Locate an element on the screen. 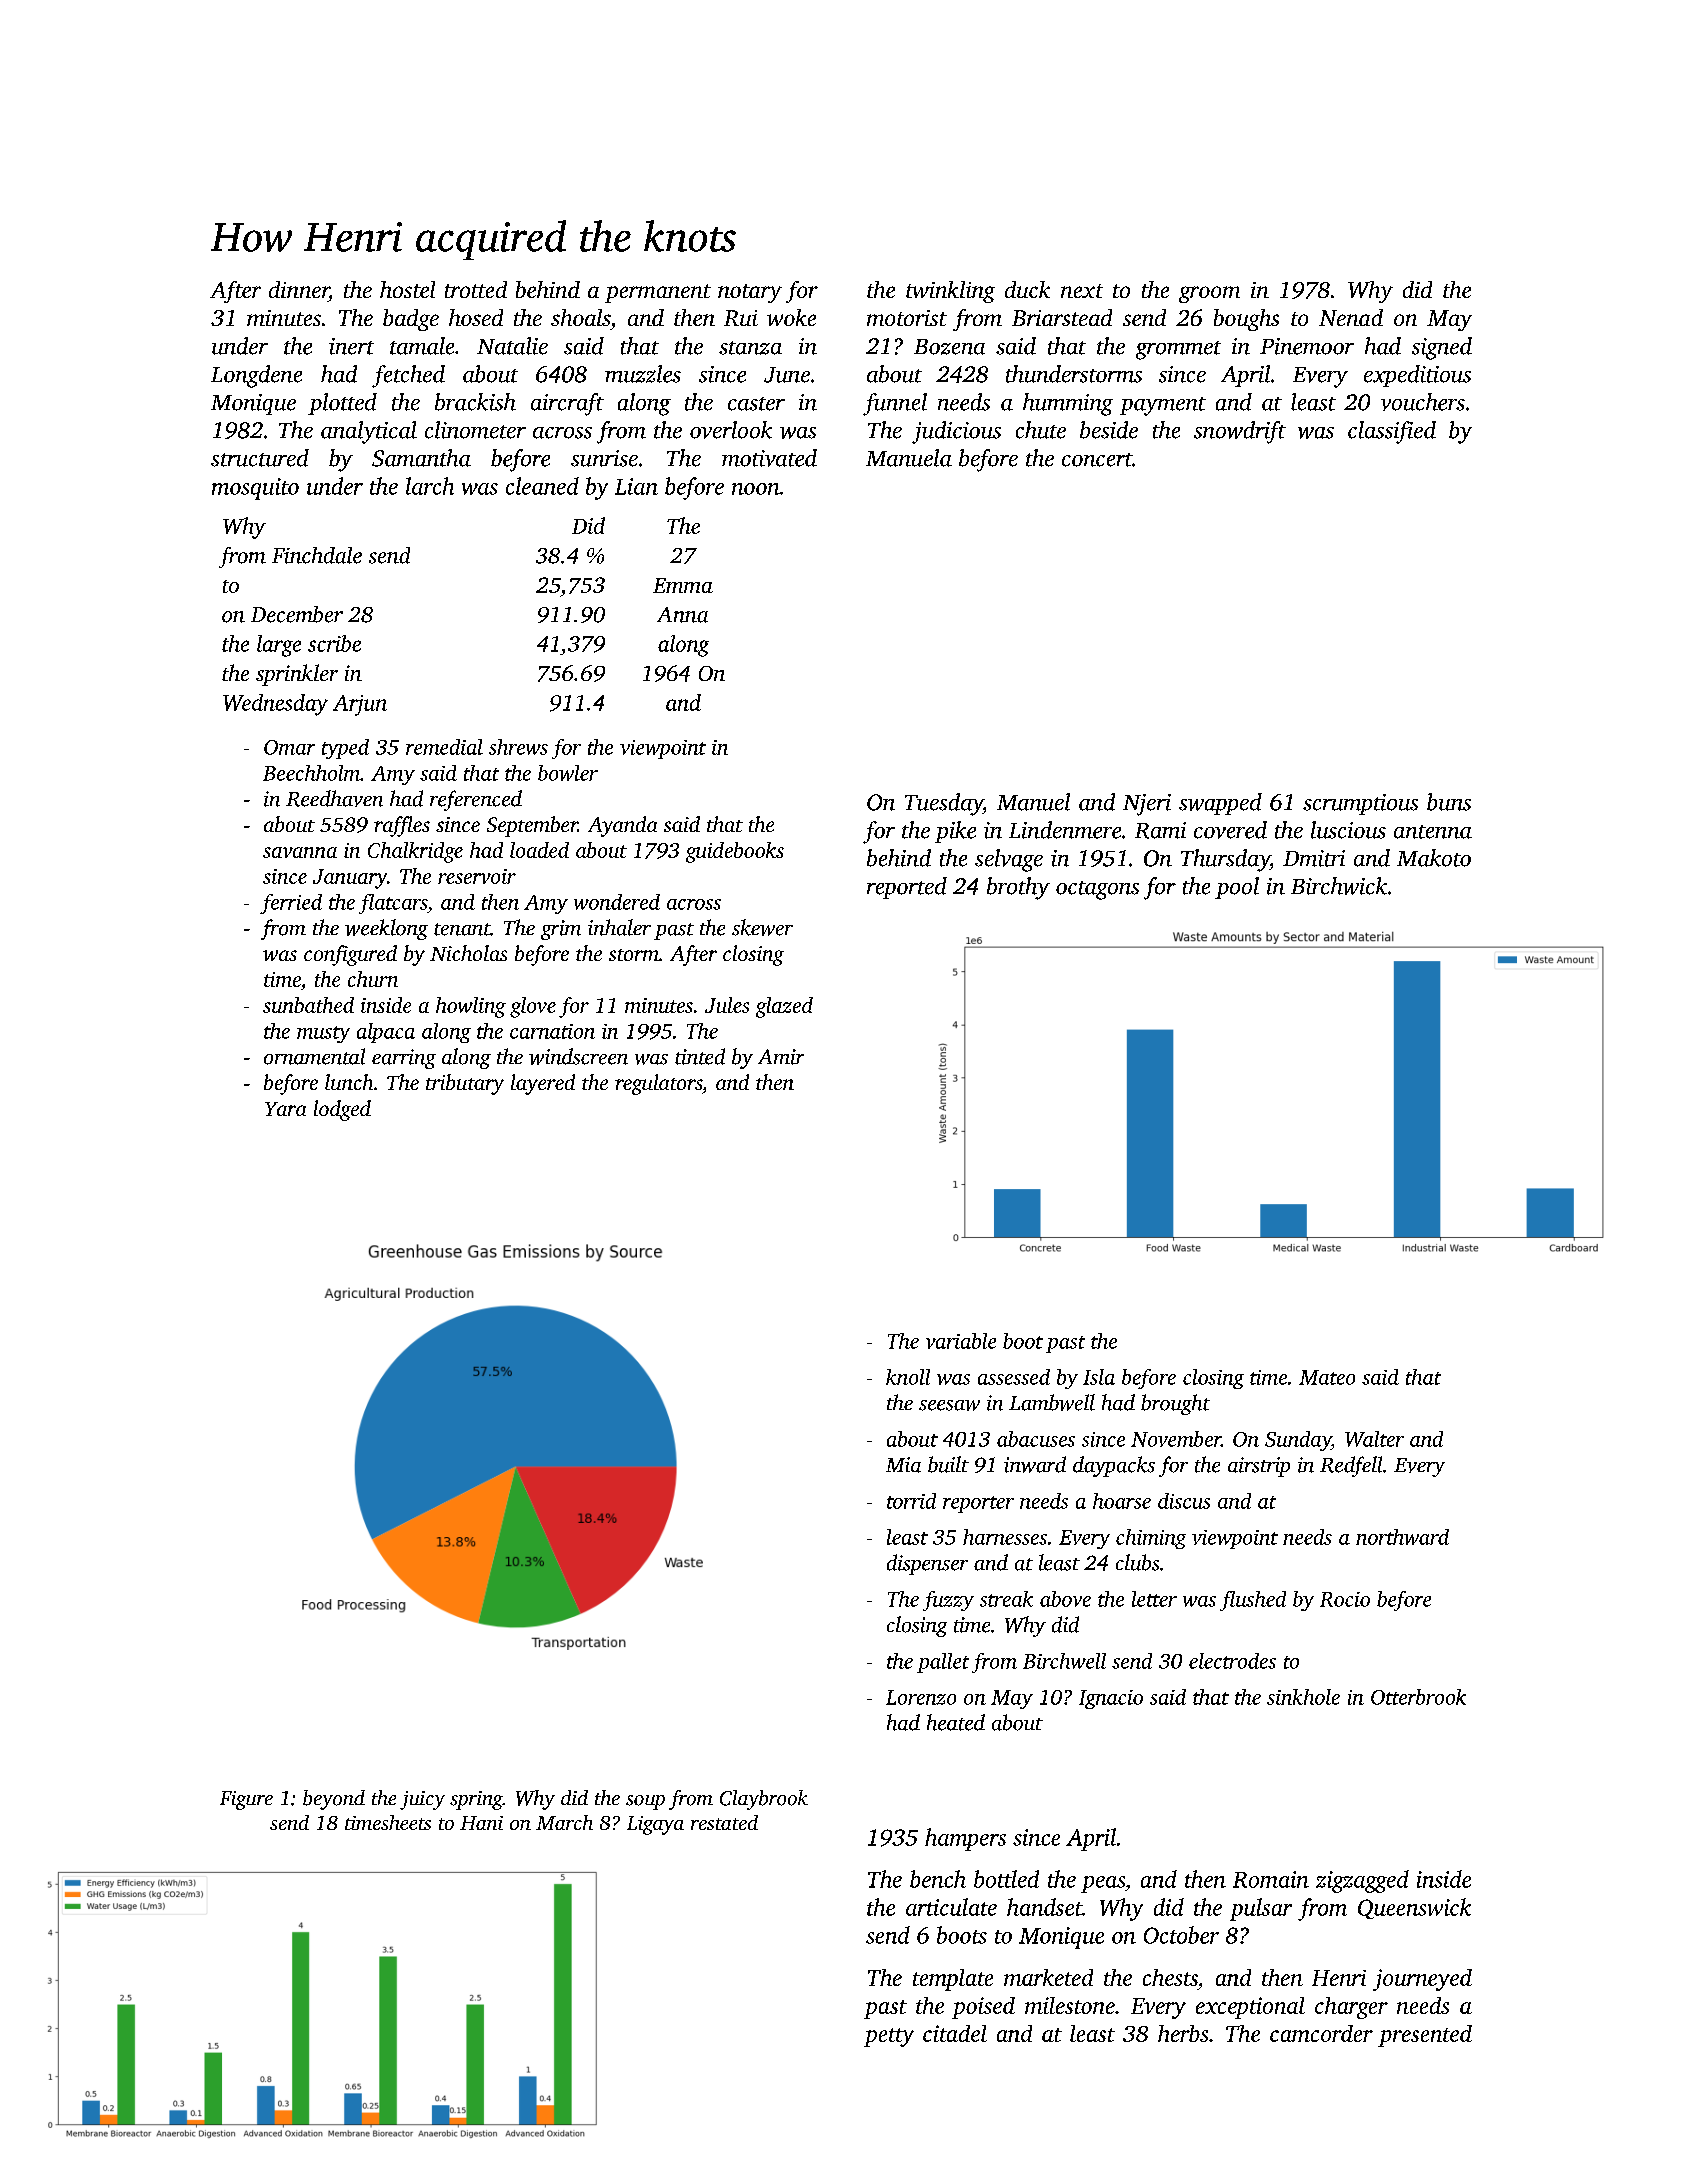  variable is located at coordinates (961, 1341).
